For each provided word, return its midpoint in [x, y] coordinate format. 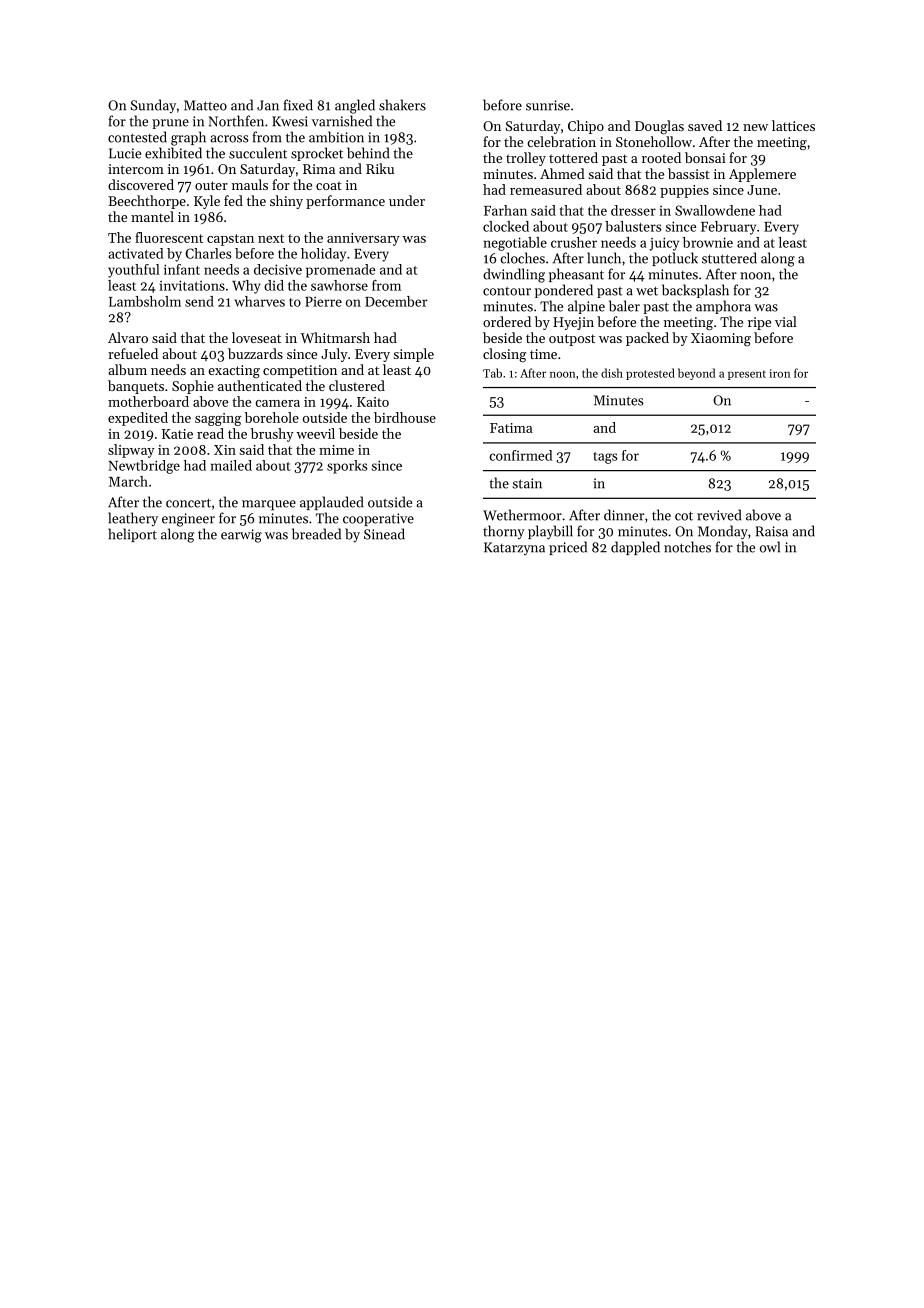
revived [719, 515]
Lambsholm [145, 301]
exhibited [173, 153]
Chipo [586, 127]
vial [786, 321]
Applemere [762, 175]
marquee [269, 505]
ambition [336, 137]
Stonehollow [654, 141]
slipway [131, 451]
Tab [492, 373]
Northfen [236, 121]
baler [624, 306]
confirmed [521, 455]
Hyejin [573, 323]
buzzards [255, 353]
